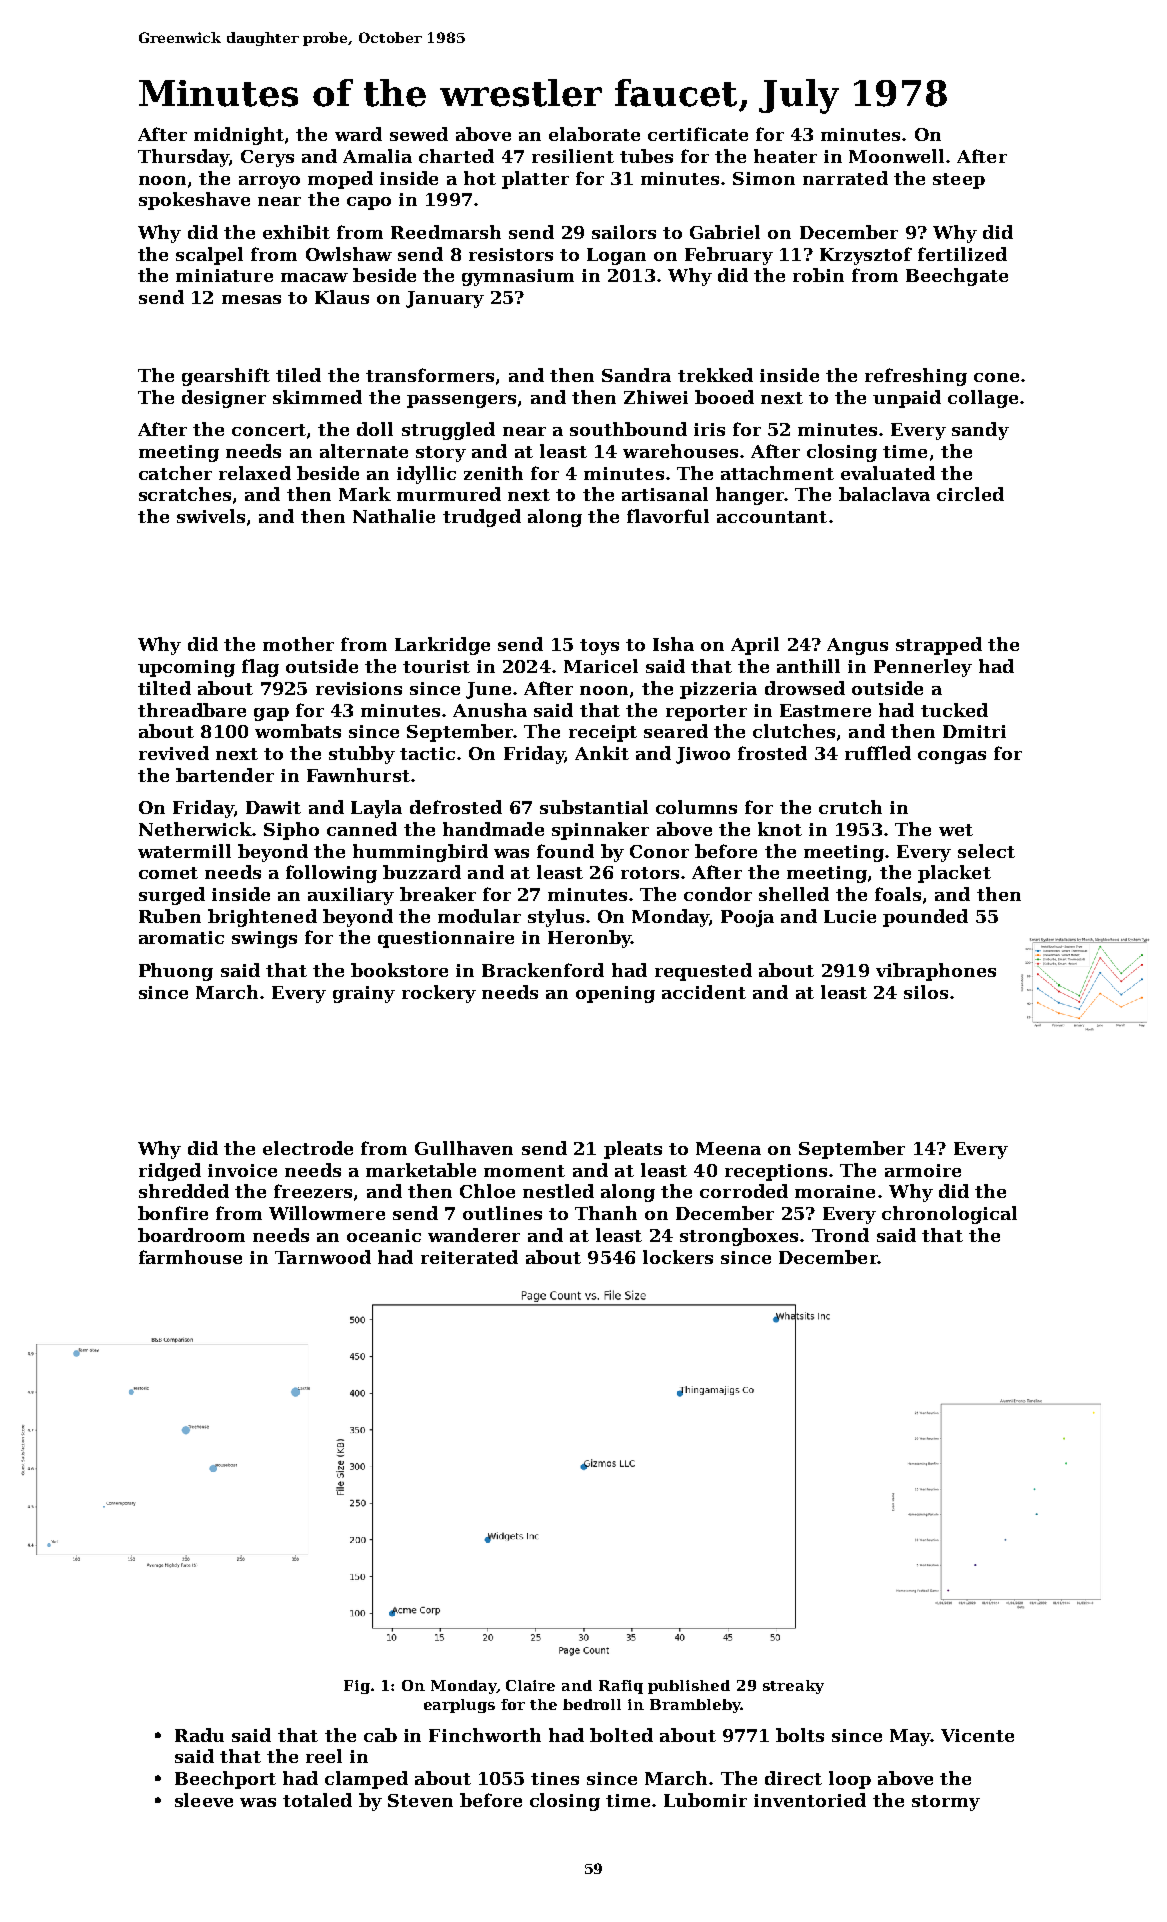  Describe the element at coordinates (323, 1257) in the page. I see `Tarnwood` at that location.
